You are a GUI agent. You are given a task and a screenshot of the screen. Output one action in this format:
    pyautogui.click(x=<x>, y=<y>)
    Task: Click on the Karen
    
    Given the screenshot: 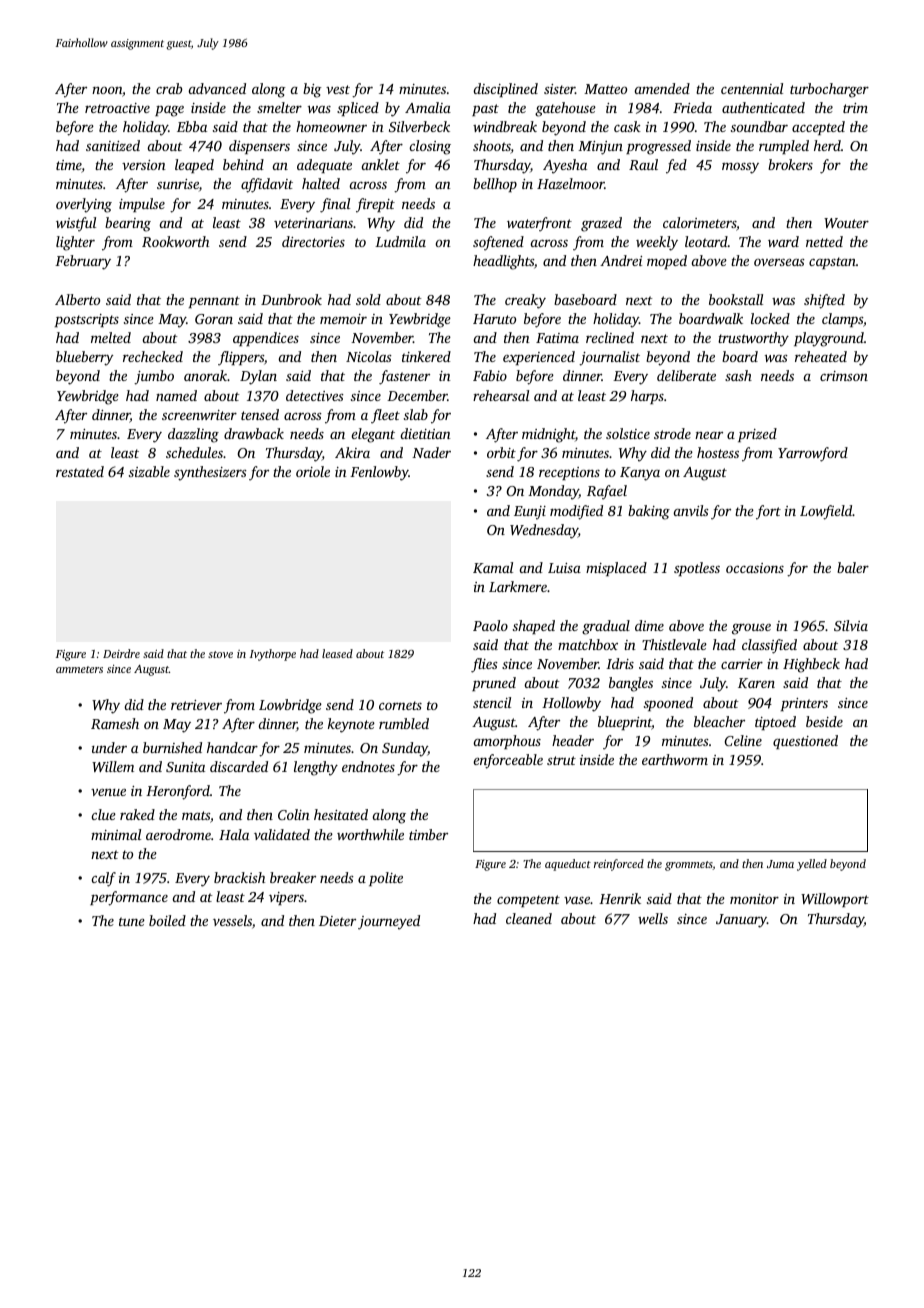 What is the action you would take?
    pyautogui.click(x=756, y=683)
